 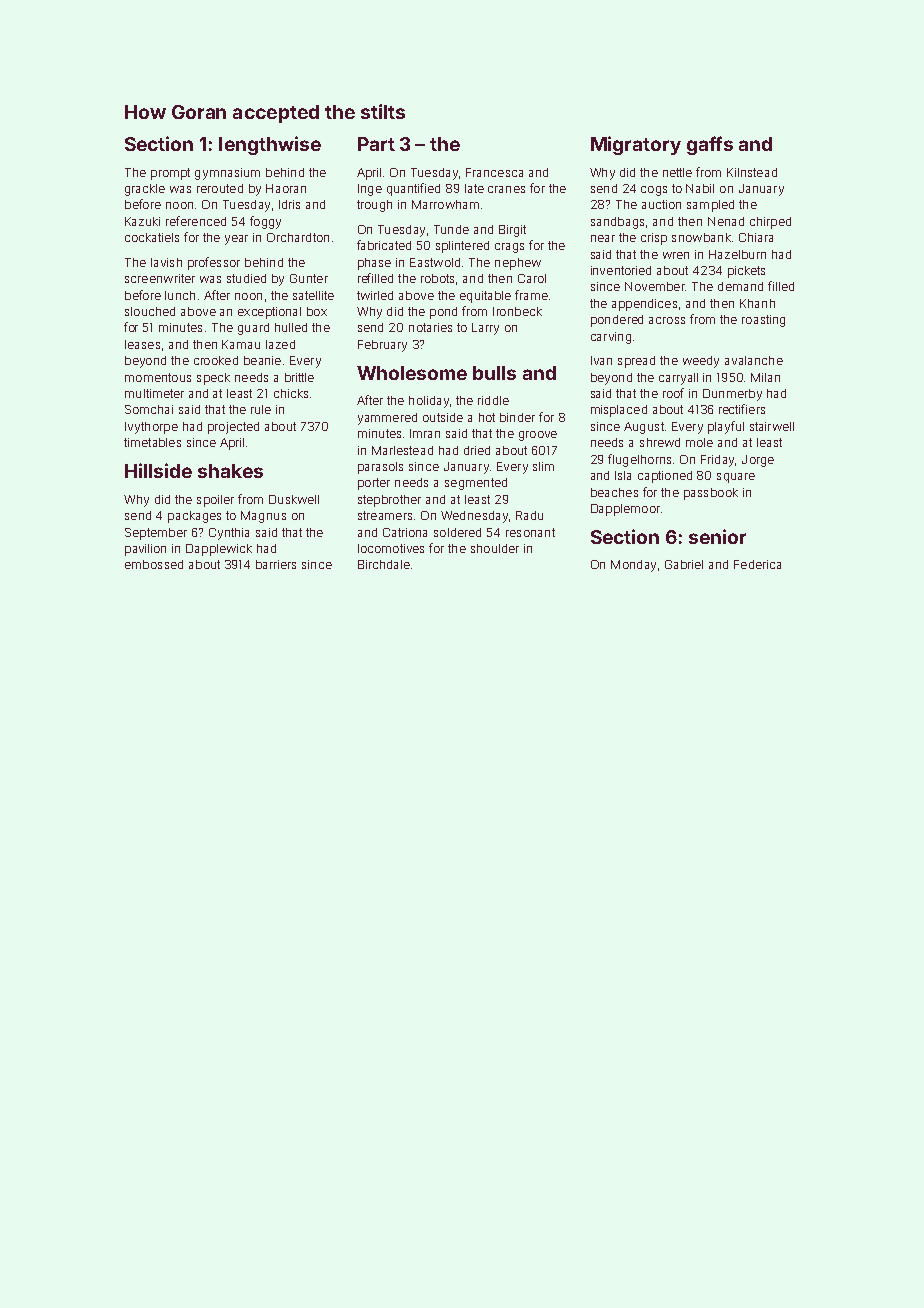 What do you see at coordinates (384, 564) in the screenshot?
I see `Birchdale` at bounding box center [384, 564].
